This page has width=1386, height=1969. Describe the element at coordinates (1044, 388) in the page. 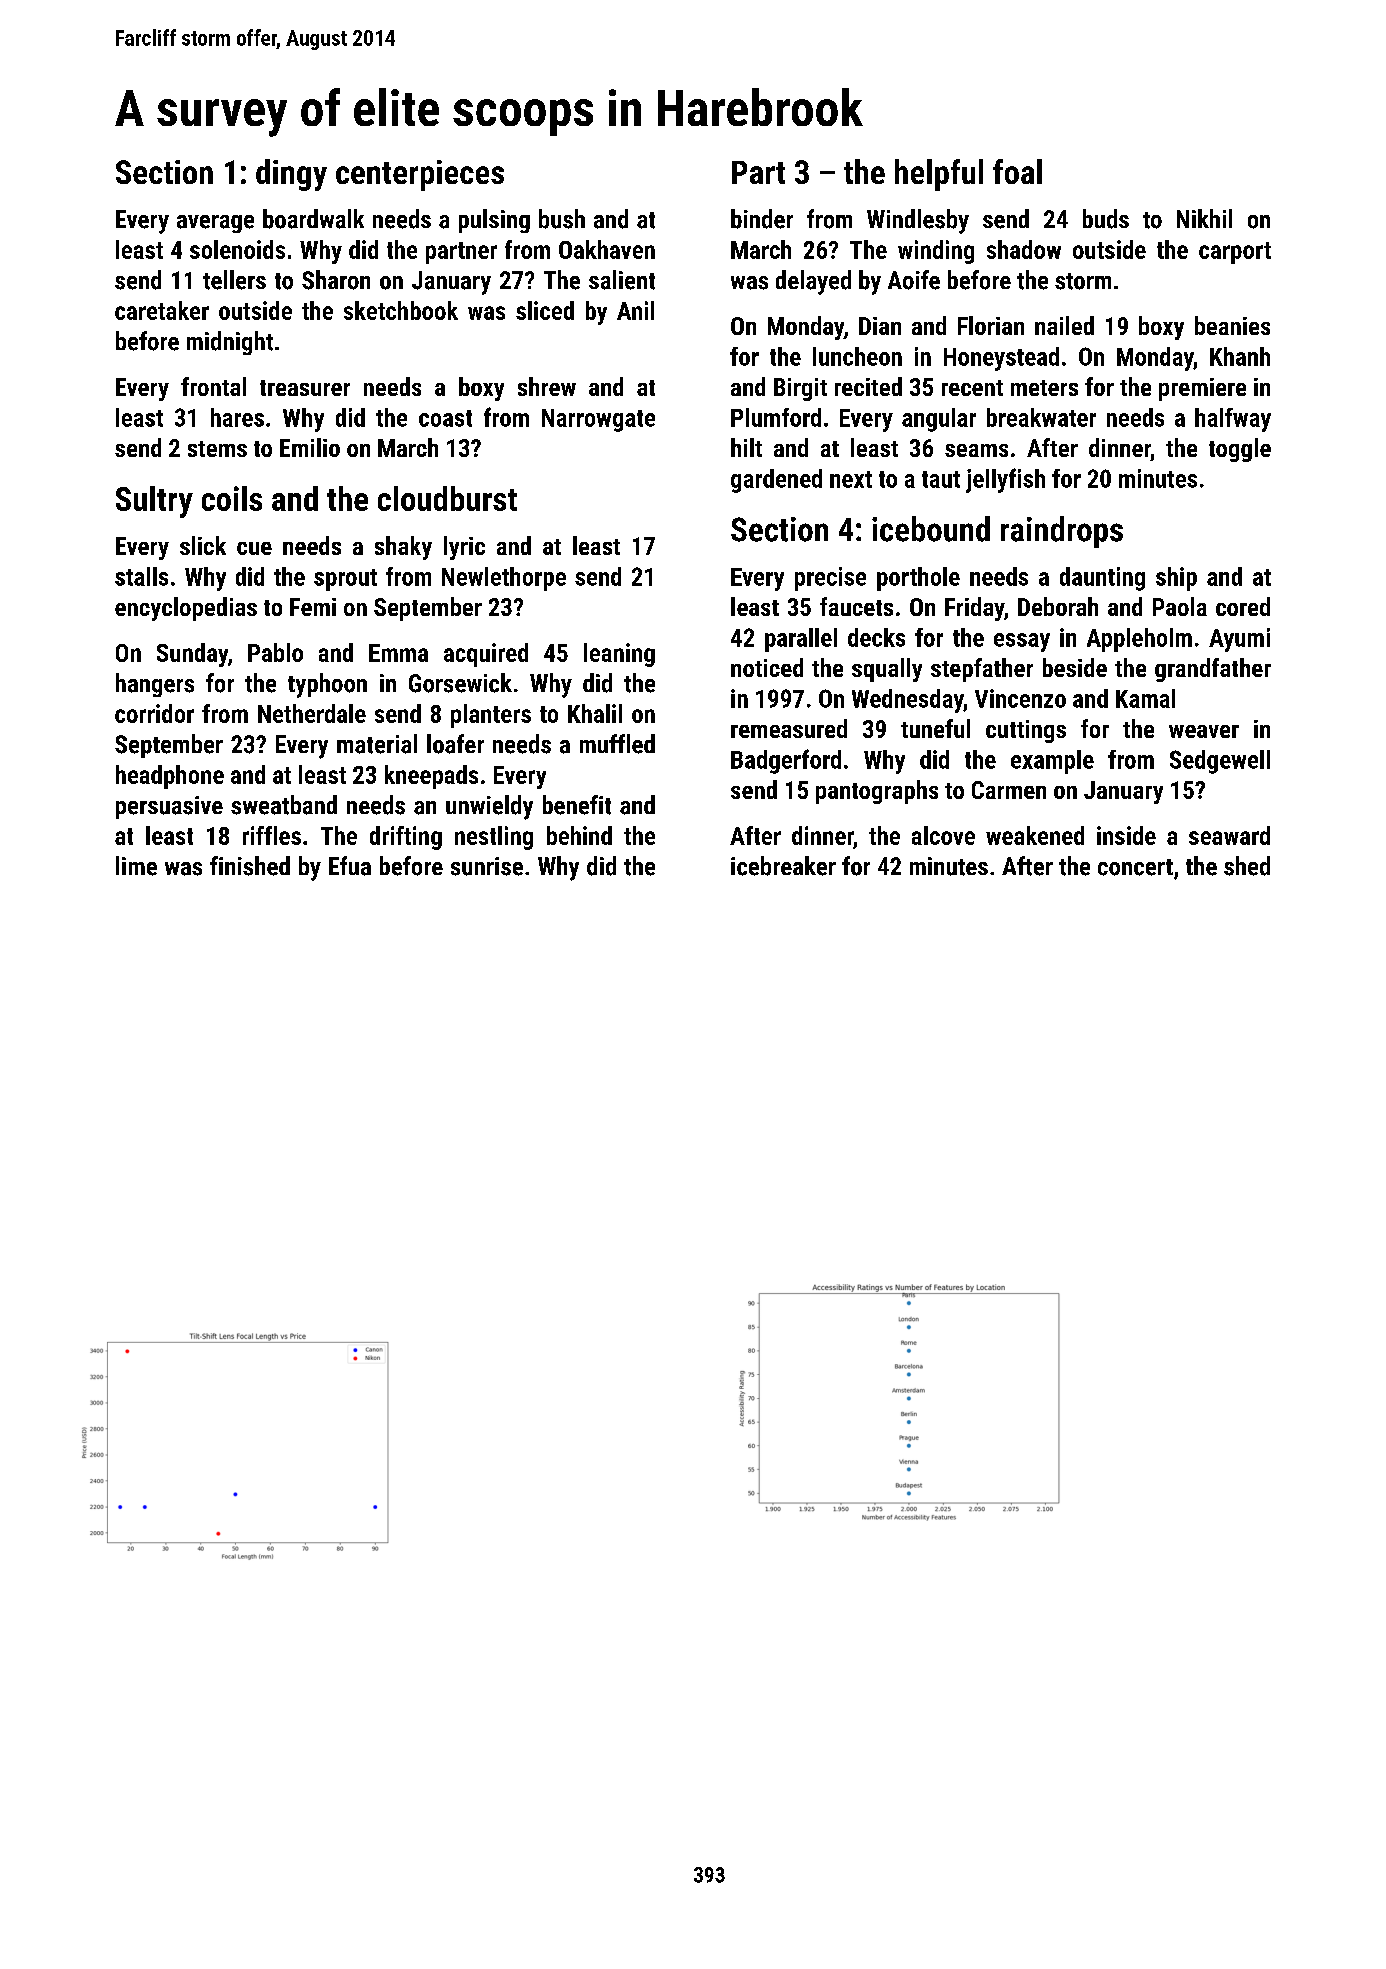

I see `meters` at that location.
